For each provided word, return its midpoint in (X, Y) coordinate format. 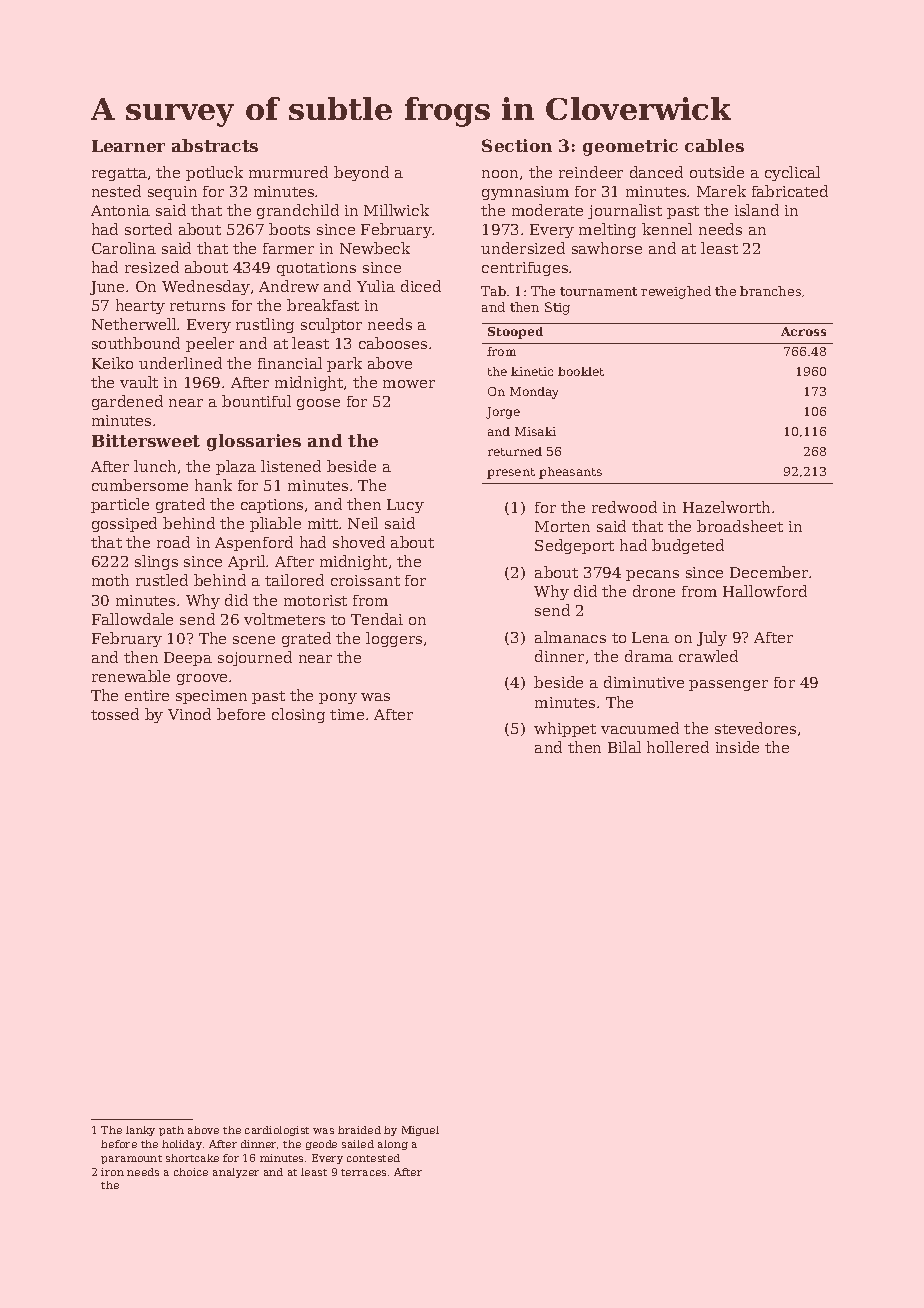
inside (737, 747)
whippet (565, 729)
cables (714, 145)
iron (112, 1172)
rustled (162, 580)
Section (517, 145)
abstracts (215, 145)
